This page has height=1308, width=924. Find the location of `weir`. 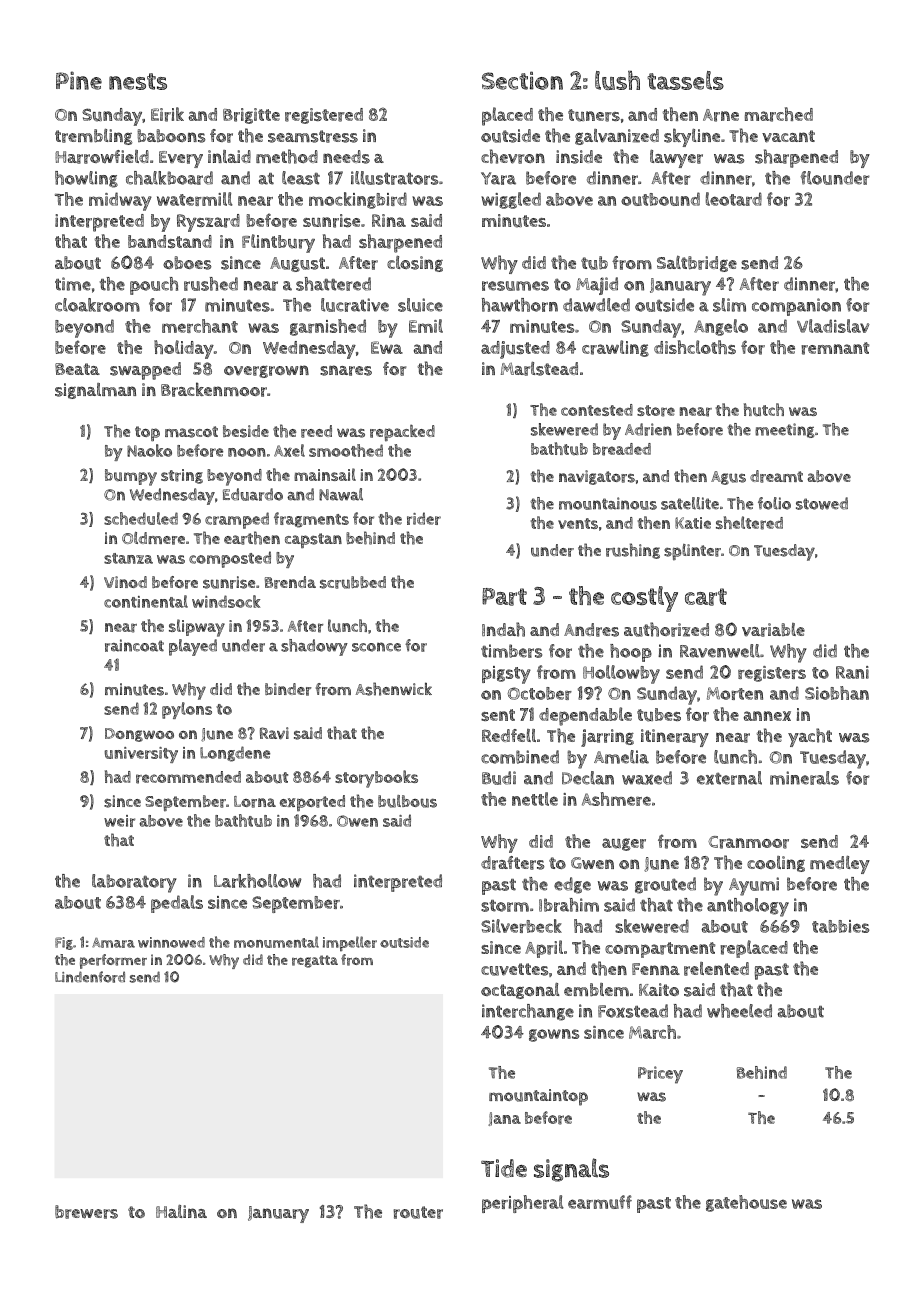

weir is located at coordinates (119, 821).
